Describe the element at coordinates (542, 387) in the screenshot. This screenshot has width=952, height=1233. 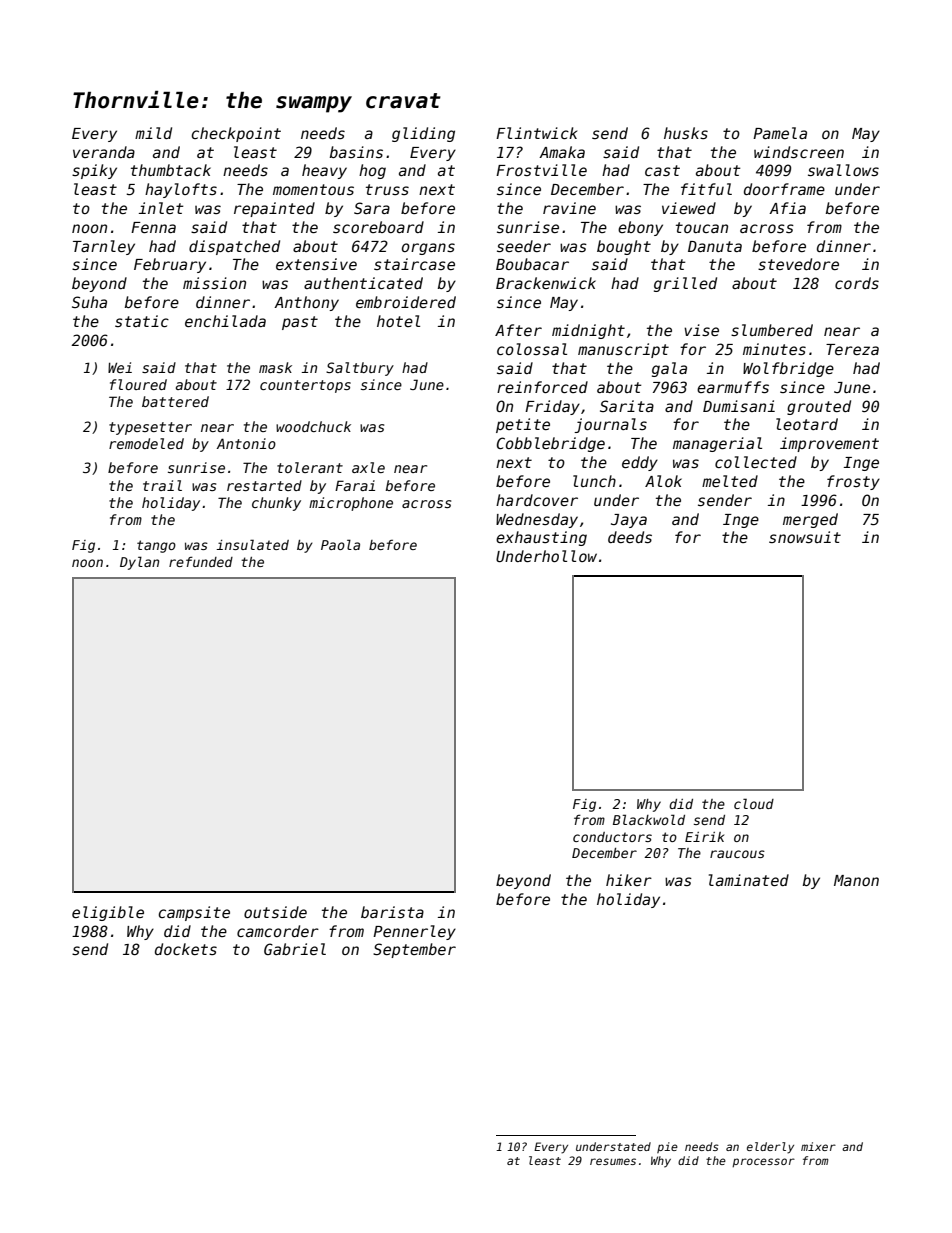
I see `reinforced` at that location.
